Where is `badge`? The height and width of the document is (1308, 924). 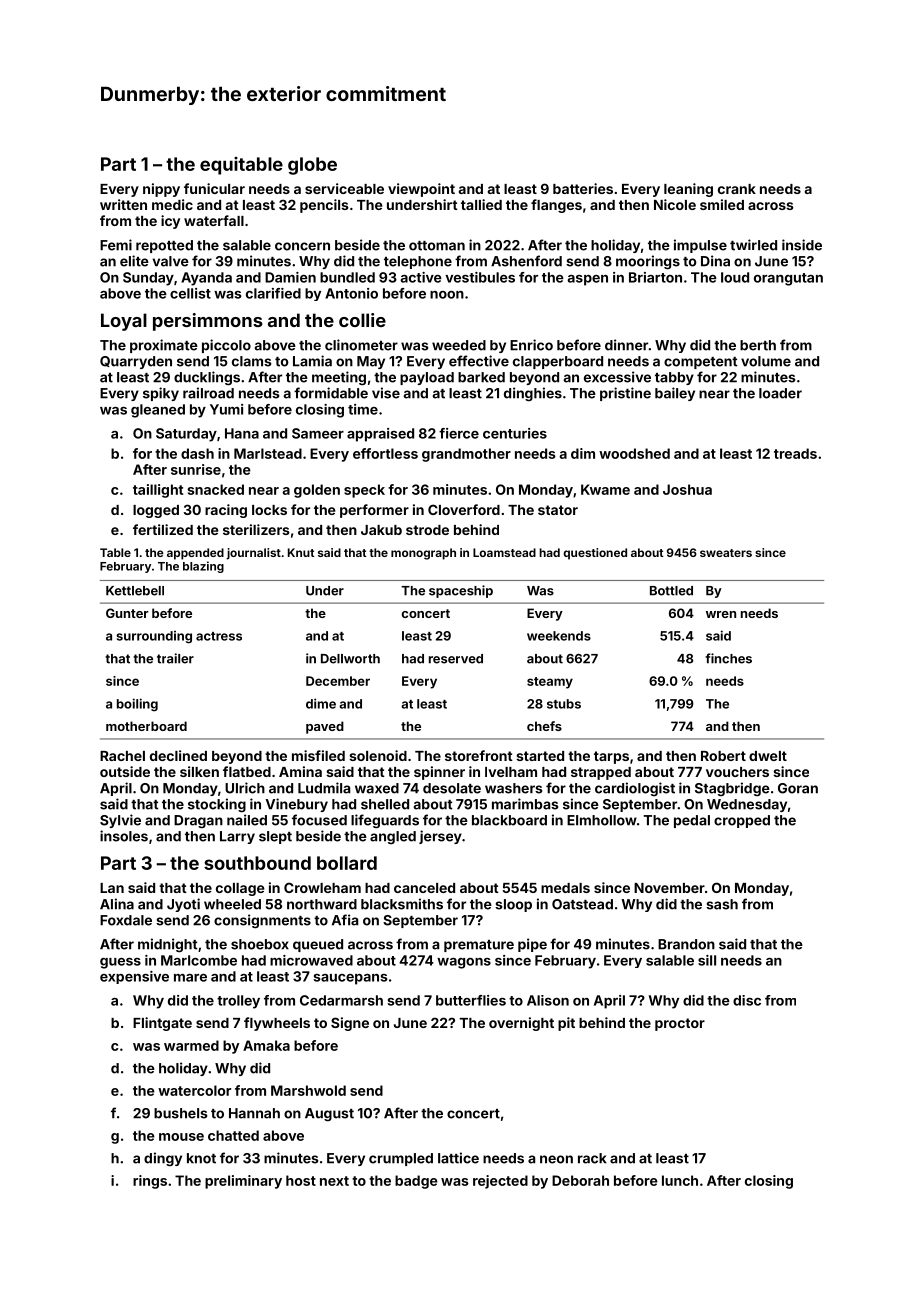
badge is located at coordinates (416, 1182).
